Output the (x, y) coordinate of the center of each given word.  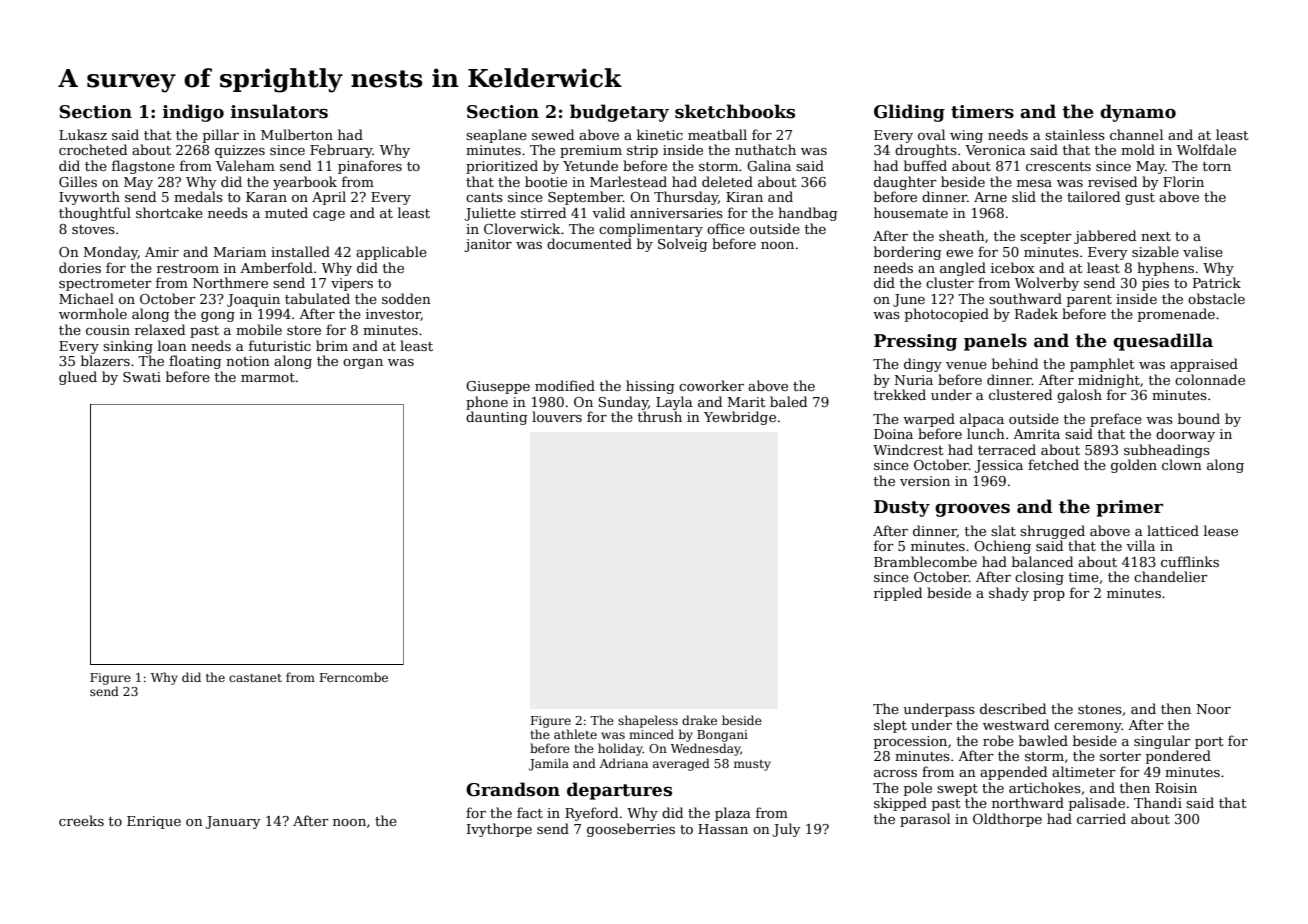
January (233, 822)
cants (484, 197)
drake (699, 720)
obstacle (1216, 298)
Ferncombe (354, 677)
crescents (1058, 166)
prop (1049, 596)
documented (589, 243)
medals (198, 196)
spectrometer (105, 285)
